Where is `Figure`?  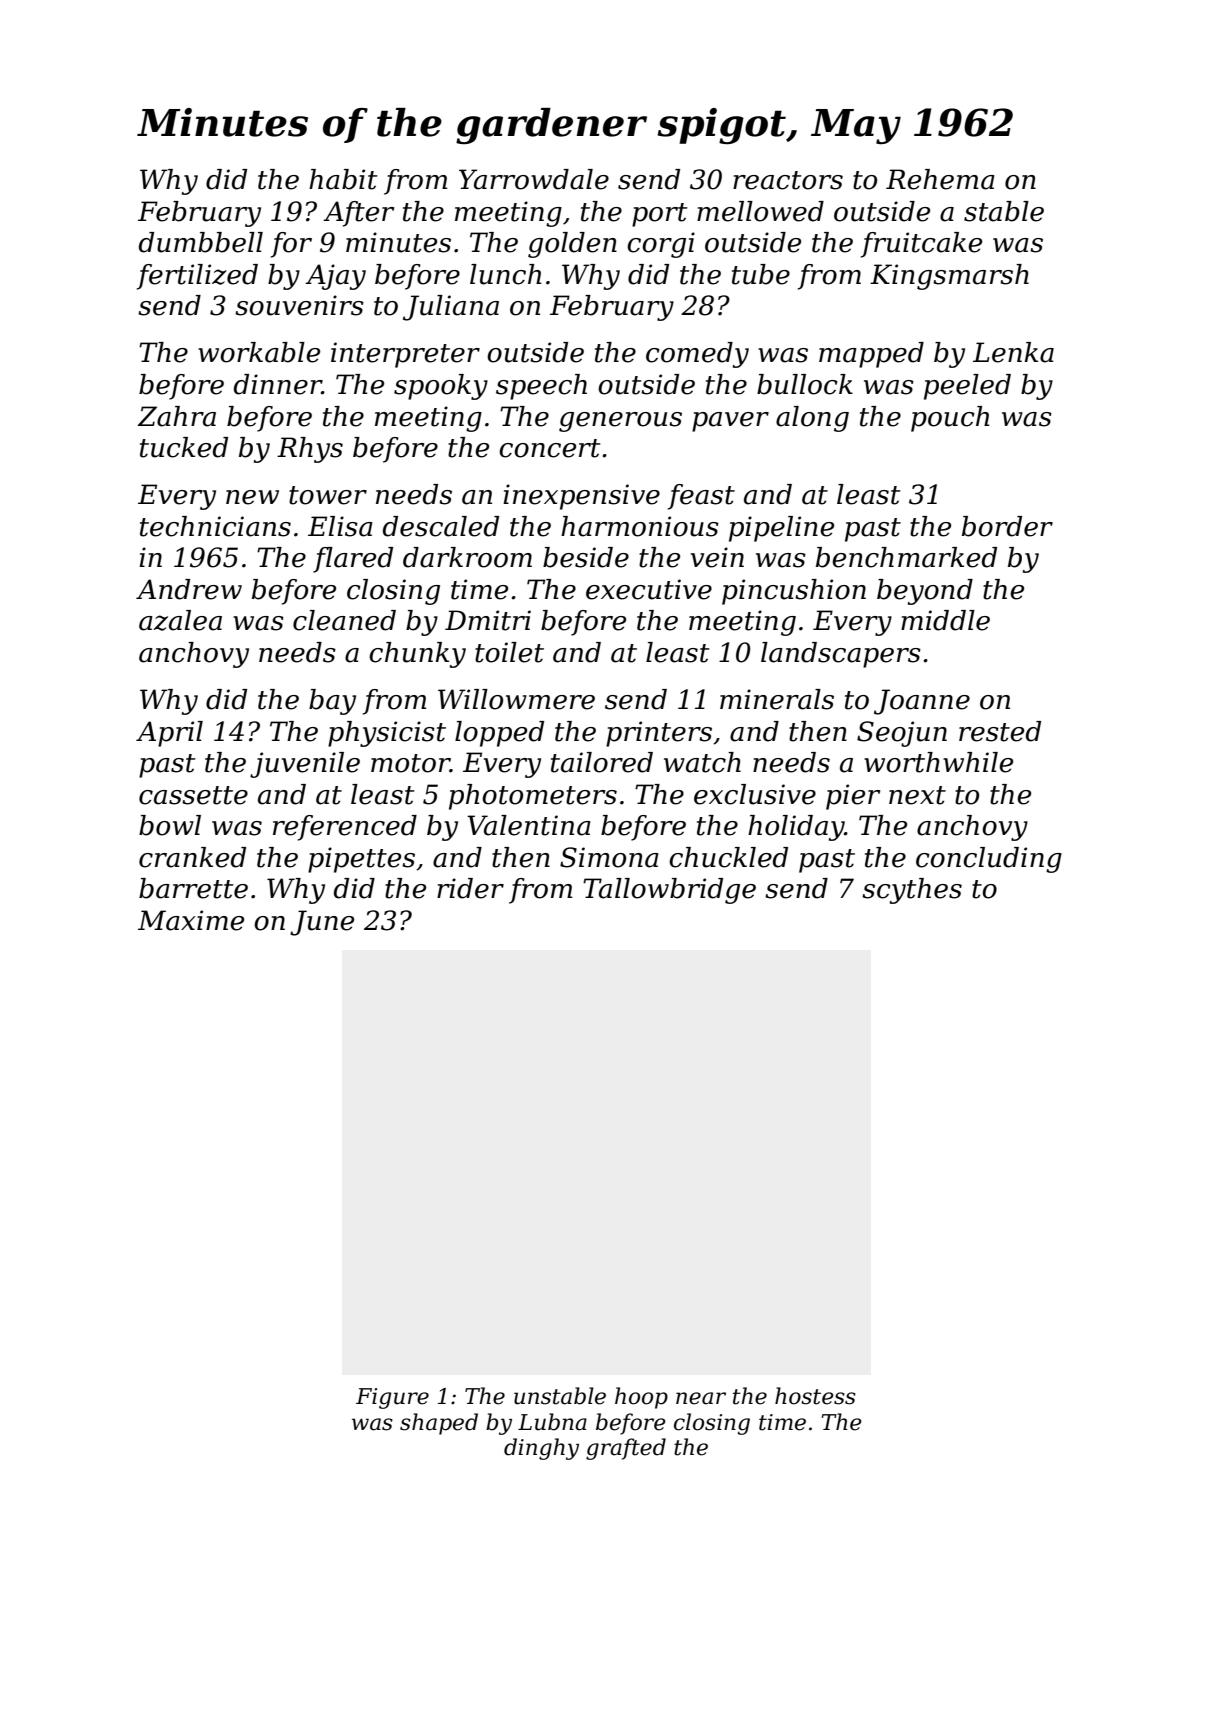
Figure is located at coordinates (392, 1398).
